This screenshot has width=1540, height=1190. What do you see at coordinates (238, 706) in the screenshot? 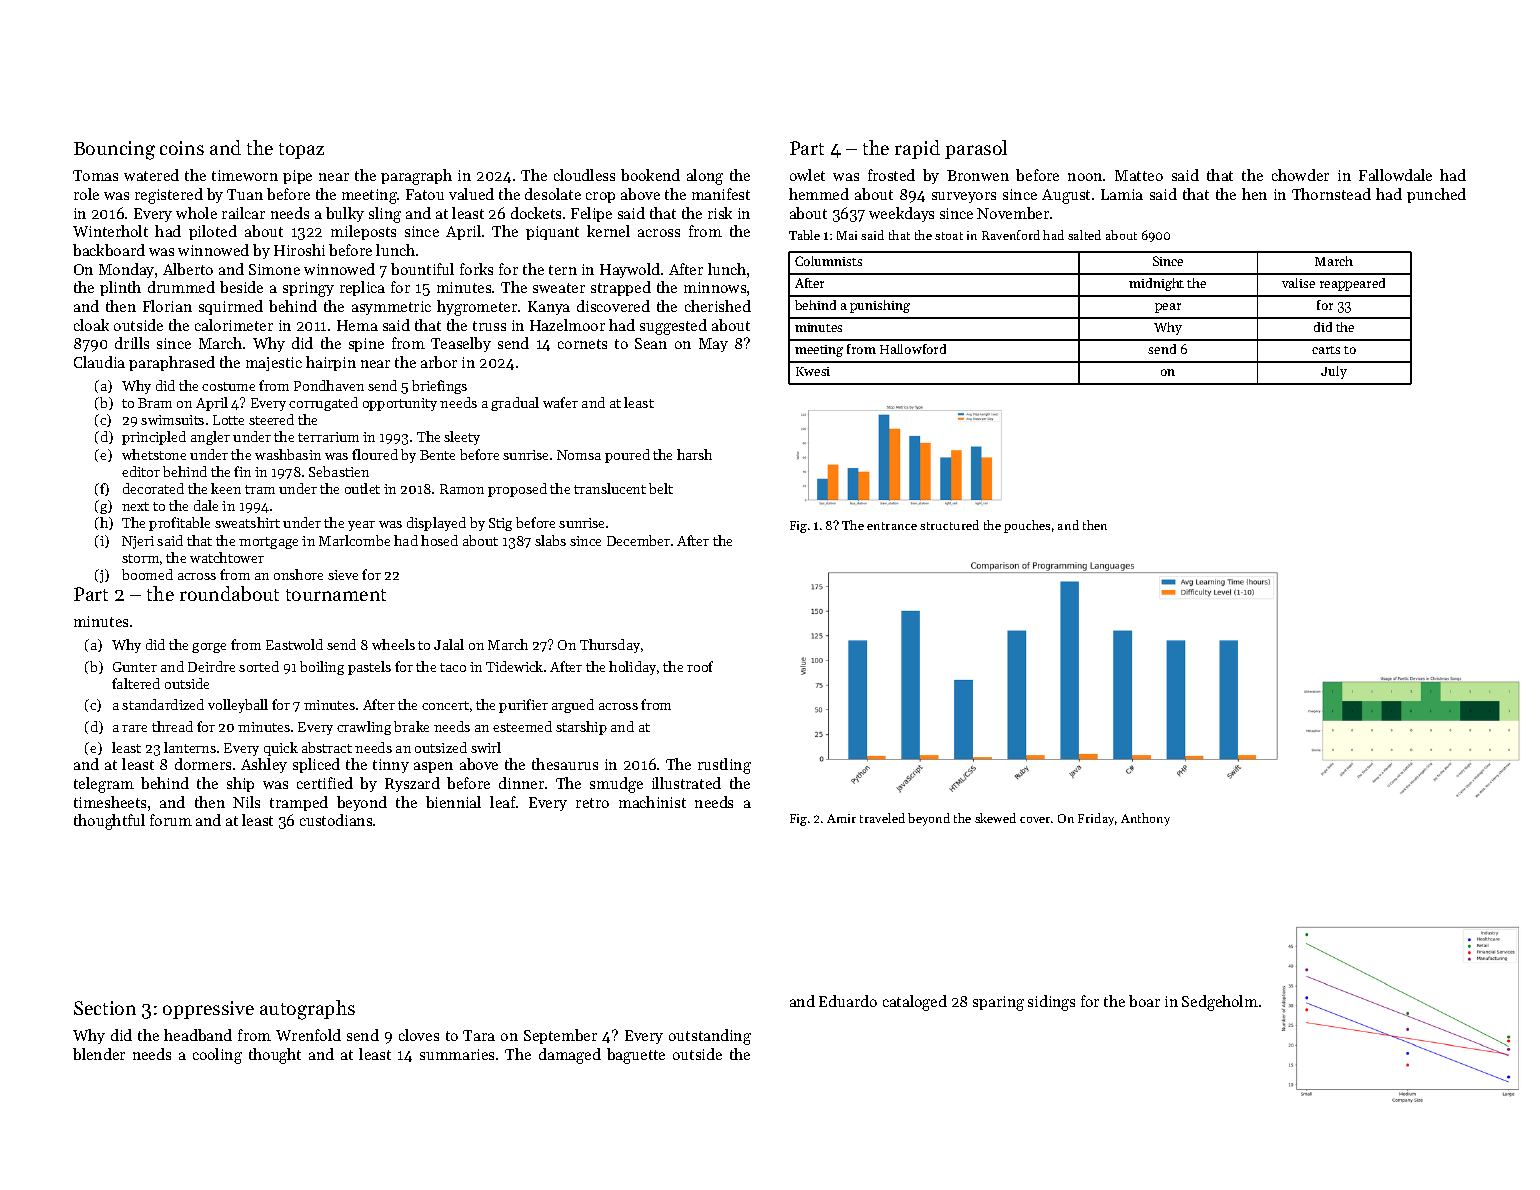
I see `volleyball` at bounding box center [238, 706].
